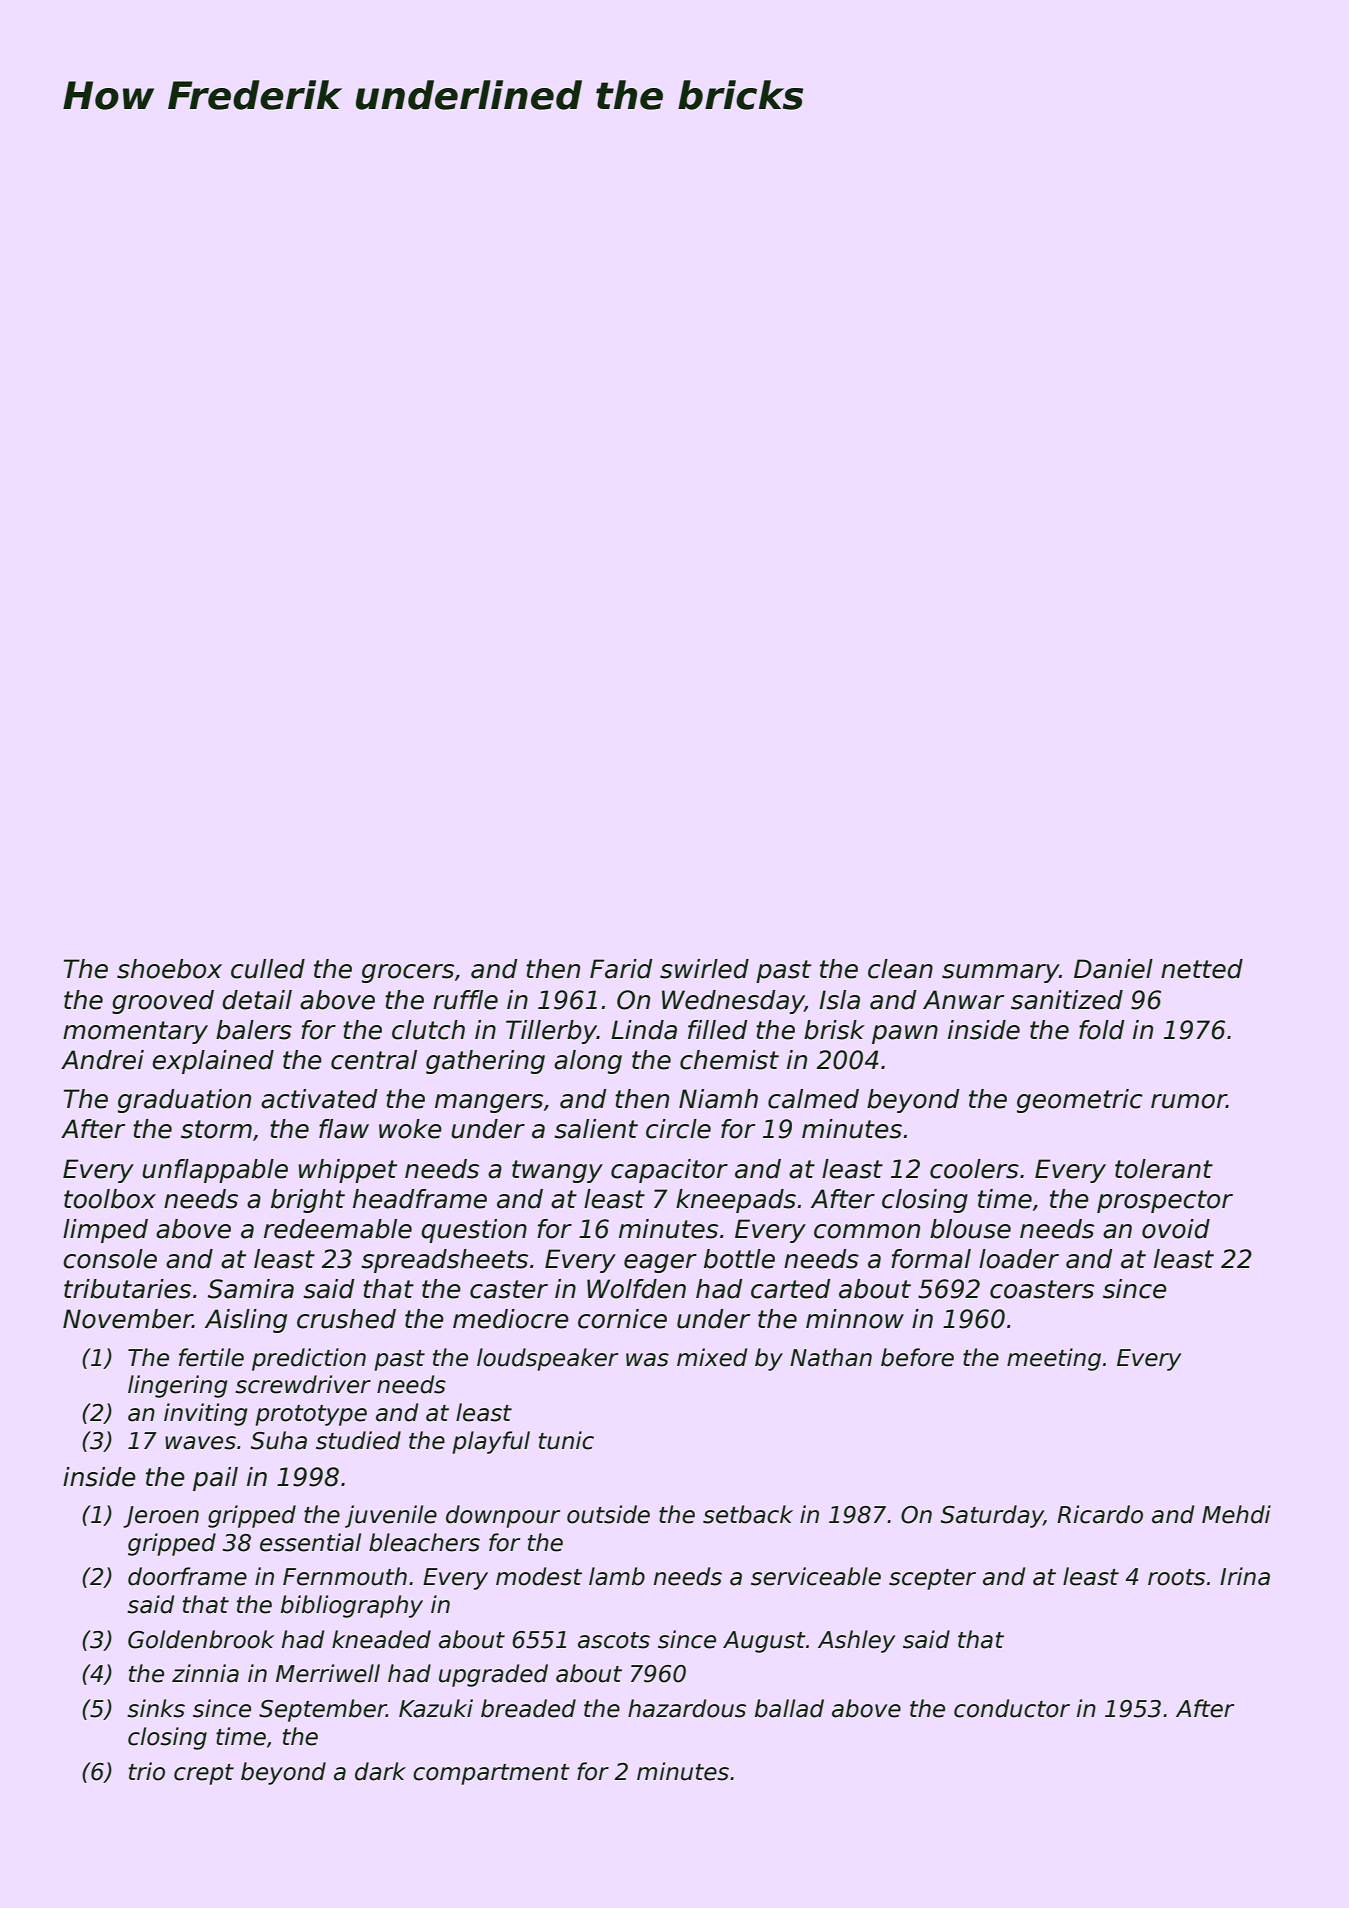 The width and height of the document is (1349, 1908). Describe the element at coordinates (322, 1710) in the document. I see `September` at that location.
